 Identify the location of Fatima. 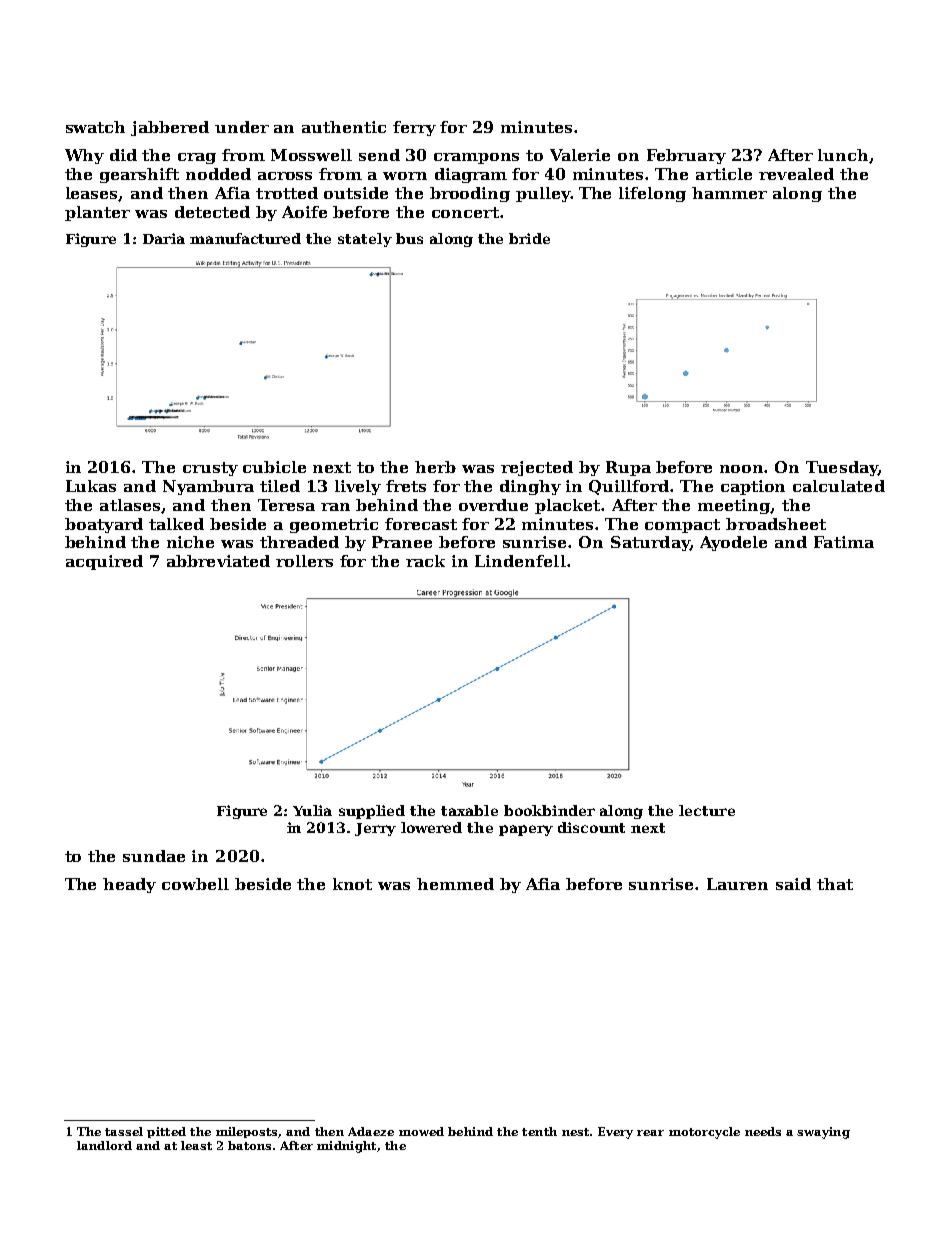
(844, 542).
